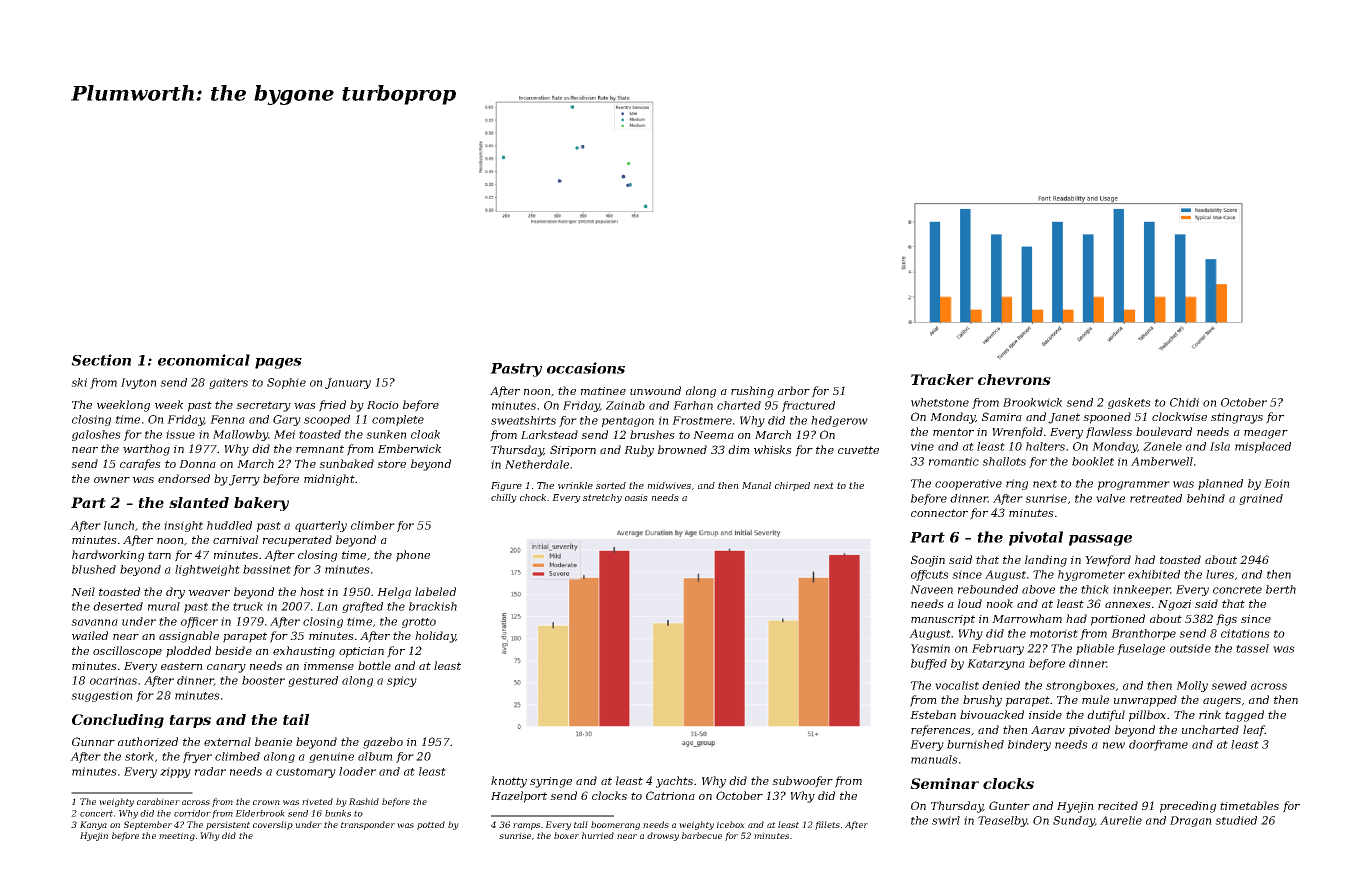 The height and width of the screenshot is (887, 1372). Describe the element at coordinates (413, 556) in the screenshot. I see `phone` at that location.
